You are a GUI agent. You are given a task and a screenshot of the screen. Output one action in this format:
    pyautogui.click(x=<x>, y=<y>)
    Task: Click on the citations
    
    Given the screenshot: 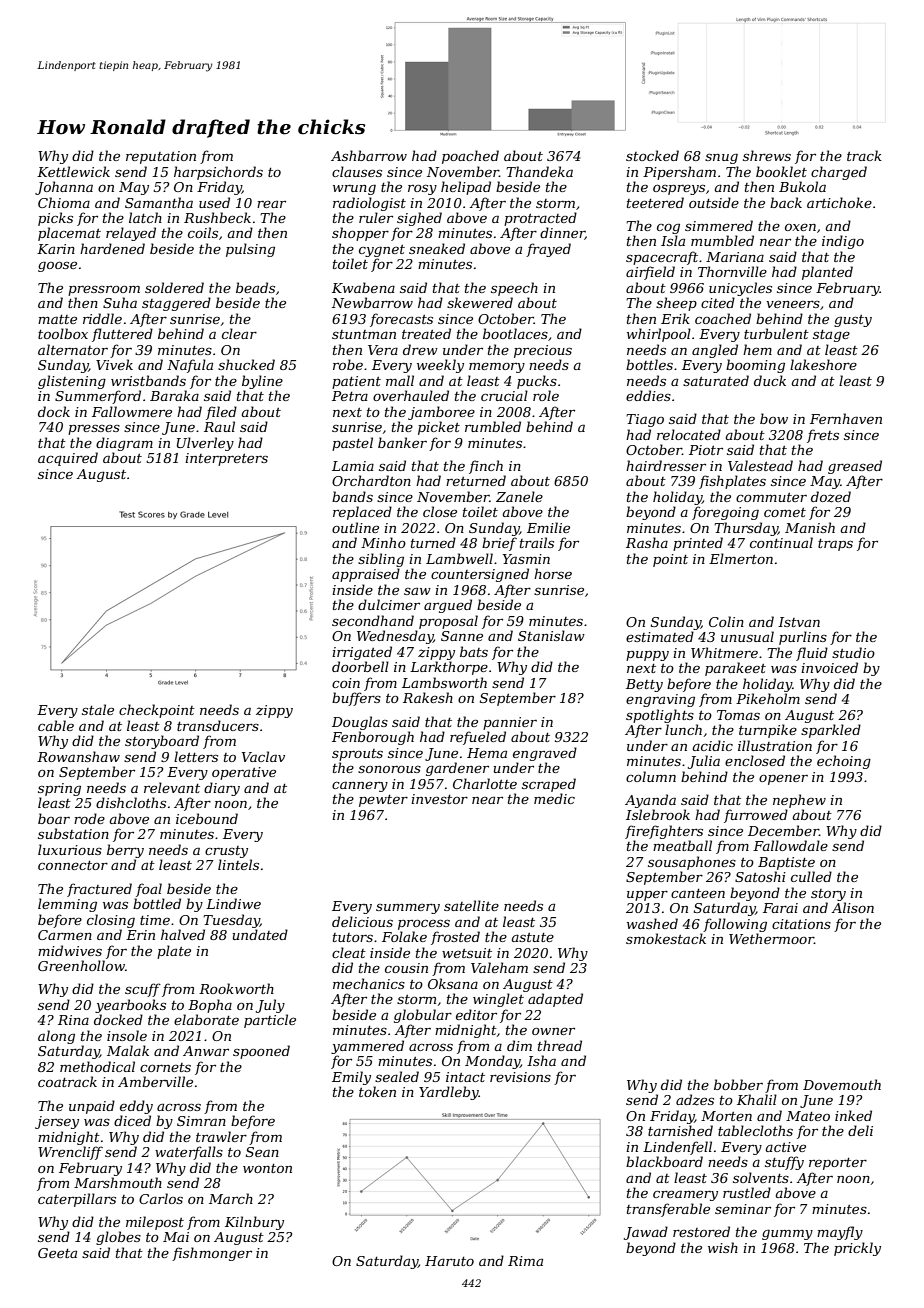 What is the action you would take?
    pyautogui.click(x=801, y=924)
